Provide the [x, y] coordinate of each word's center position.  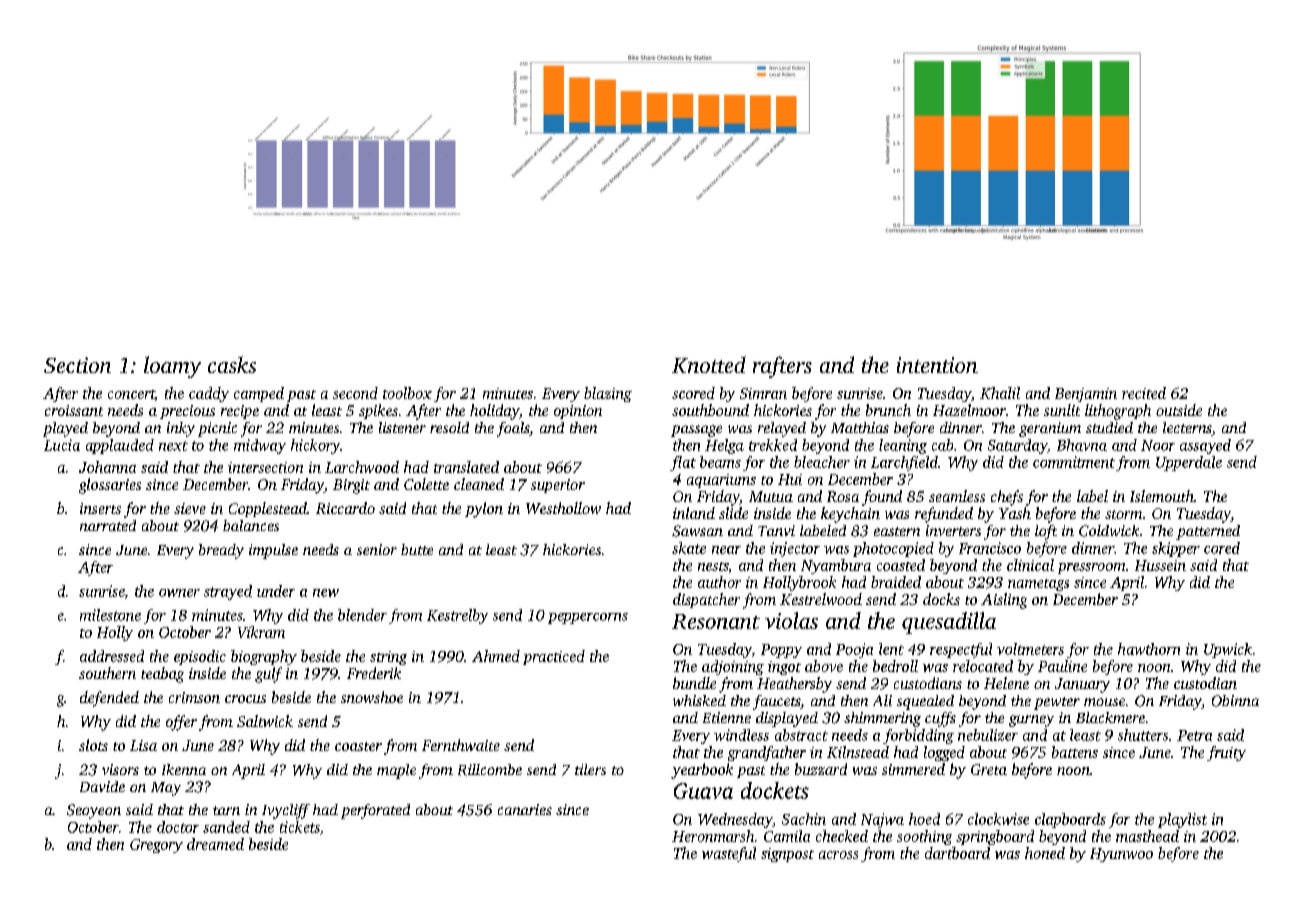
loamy [172, 367]
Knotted [709, 364]
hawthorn [1149, 649]
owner [179, 593]
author [719, 582]
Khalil [1000, 393]
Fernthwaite [461, 745]
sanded [226, 827]
